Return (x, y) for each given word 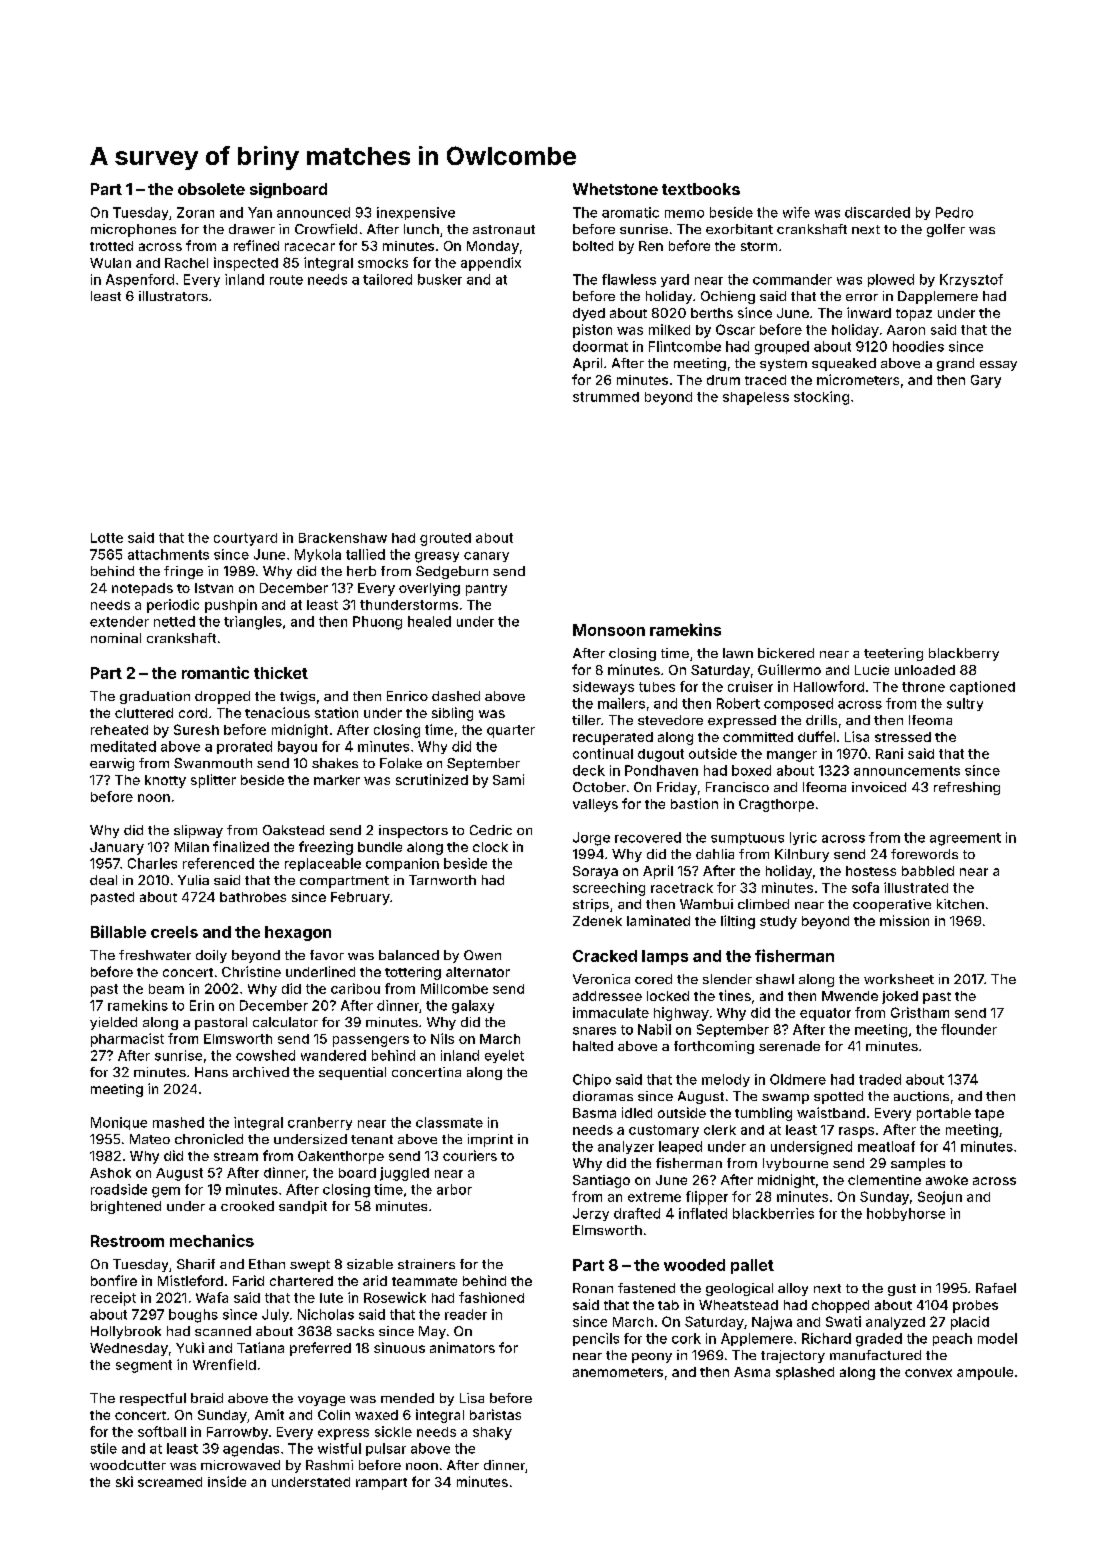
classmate (449, 1122)
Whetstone (615, 189)
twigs (297, 697)
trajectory (793, 1356)
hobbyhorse (906, 1214)
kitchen (960, 904)
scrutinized (432, 779)
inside (227, 1481)
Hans (211, 1072)
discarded (877, 212)
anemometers (618, 1372)
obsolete (211, 189)
